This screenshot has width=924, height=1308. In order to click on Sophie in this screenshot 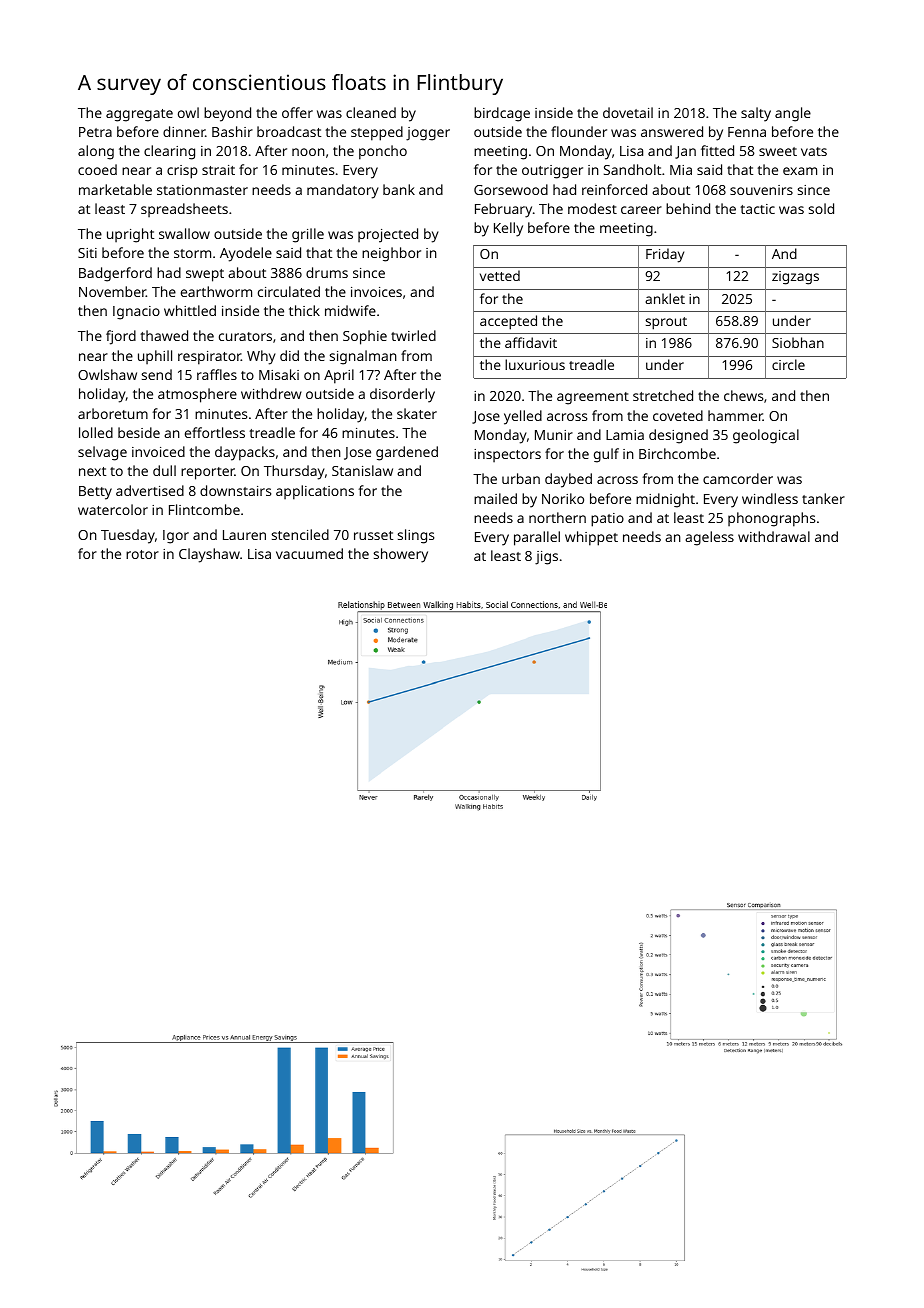, I will do `click(365, 337)`.
